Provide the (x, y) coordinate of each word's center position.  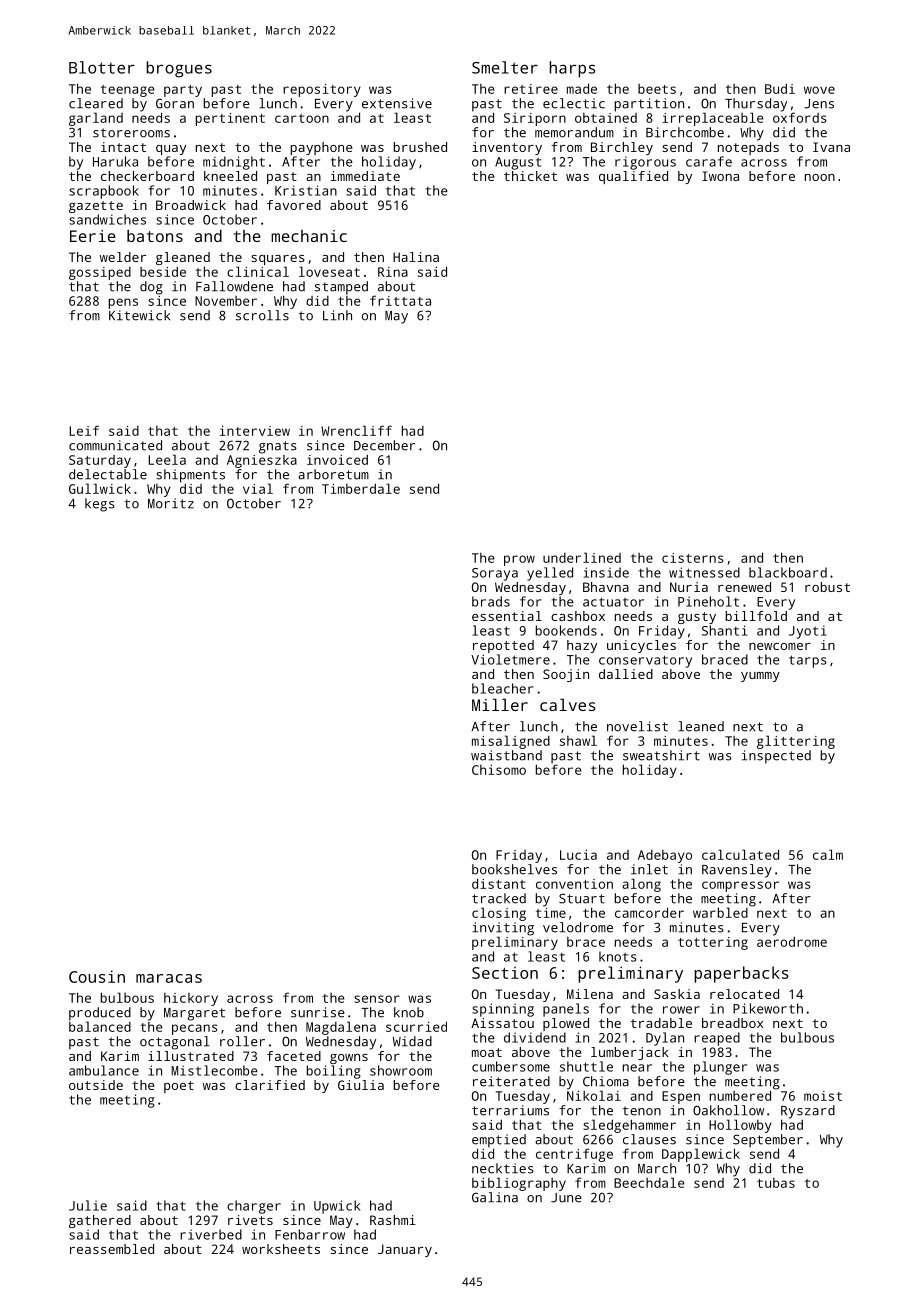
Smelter (505, 67)
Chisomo (499, 770)
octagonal (175, 1043)
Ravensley (737, 871)
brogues (179, 69)
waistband (506, 755)
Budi (780, 88)
